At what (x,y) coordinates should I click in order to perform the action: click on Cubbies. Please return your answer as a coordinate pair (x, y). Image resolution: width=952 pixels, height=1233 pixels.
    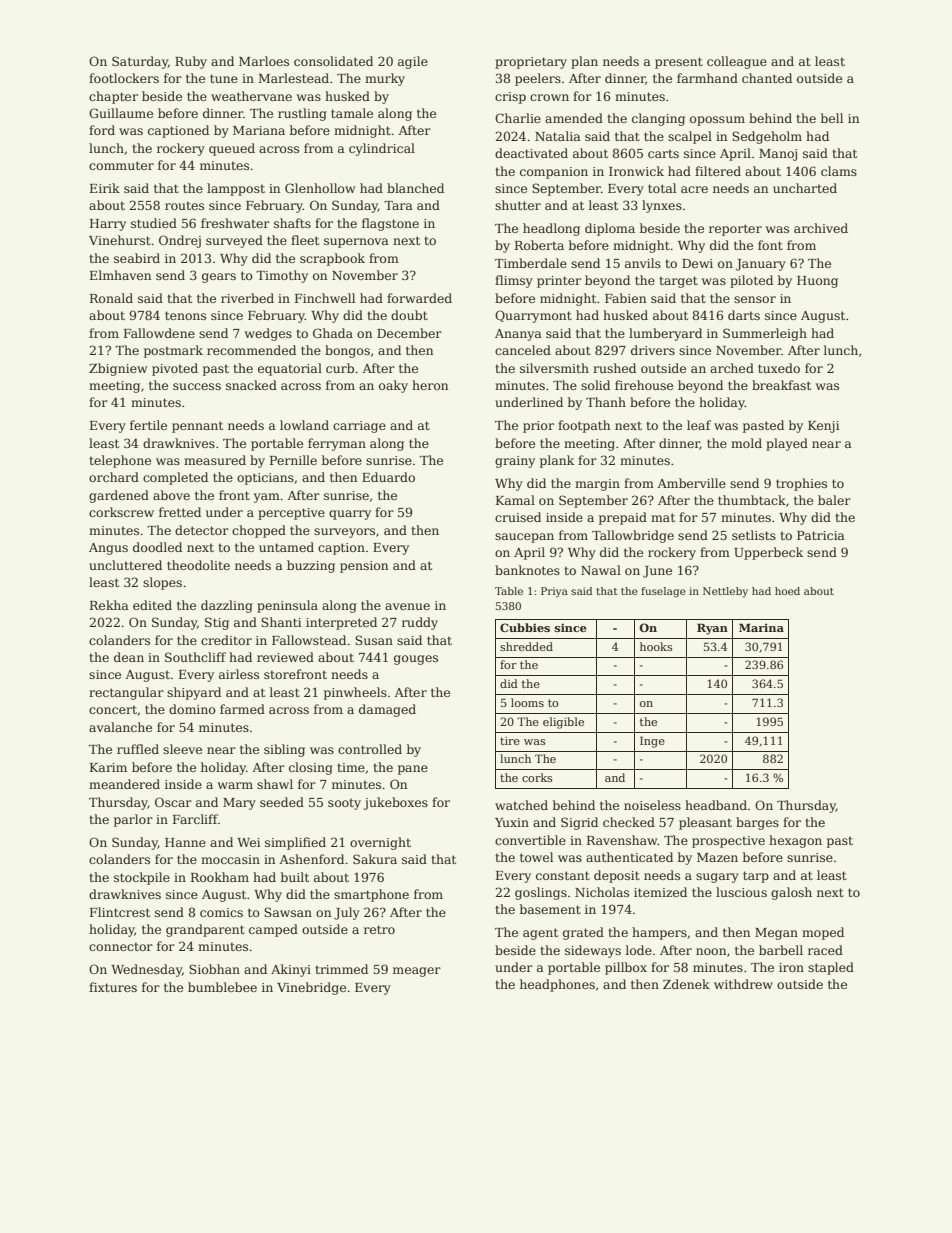
    Looking at the image, I should click on (525, 627).
